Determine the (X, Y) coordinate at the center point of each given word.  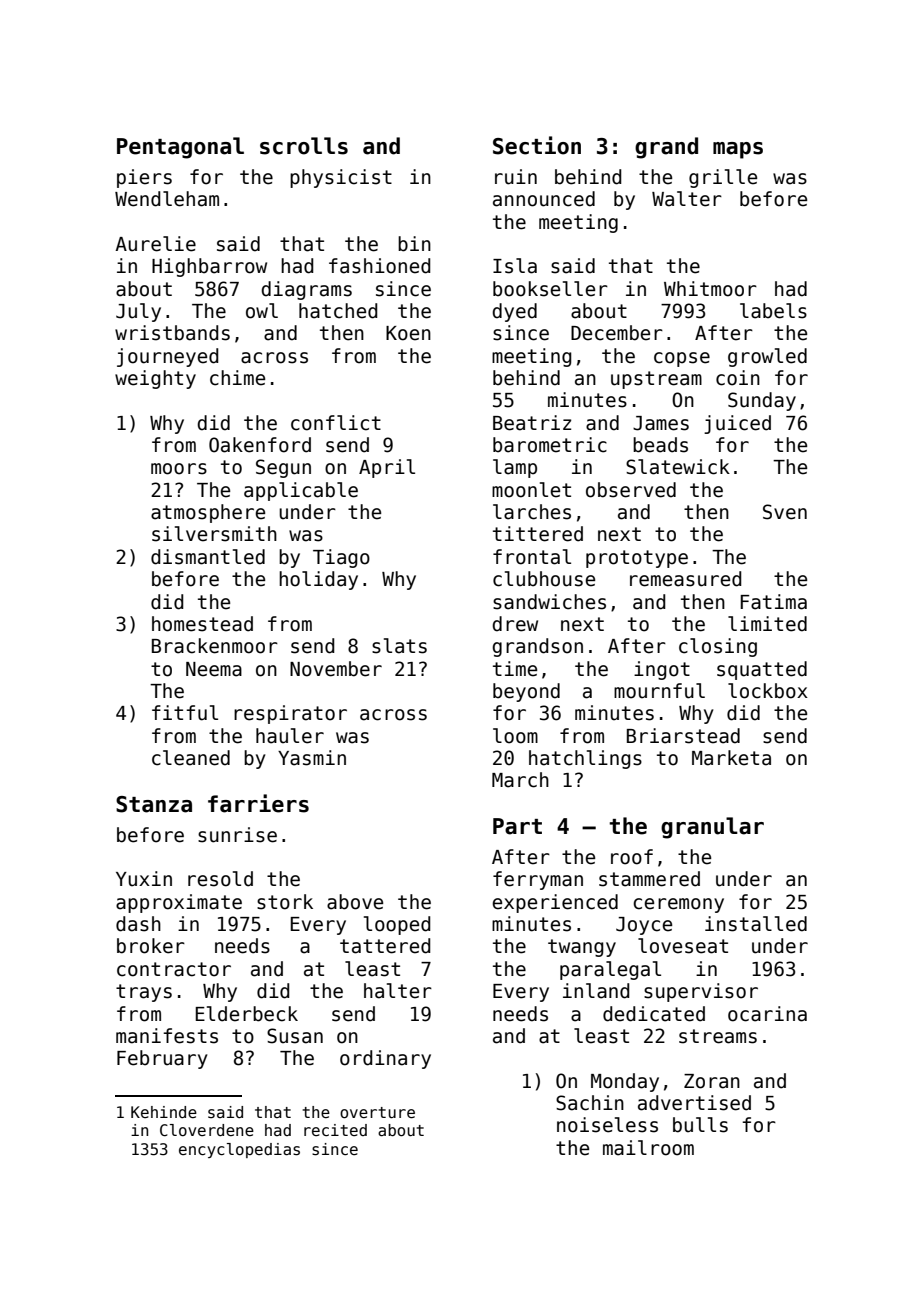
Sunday (762, 401)
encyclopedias (239, 1150)
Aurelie (155, 244)
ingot (662, 670)
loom (515, 736)
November (336, 669)
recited (335, 1130)
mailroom (648, 1148)
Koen (408, 333)
